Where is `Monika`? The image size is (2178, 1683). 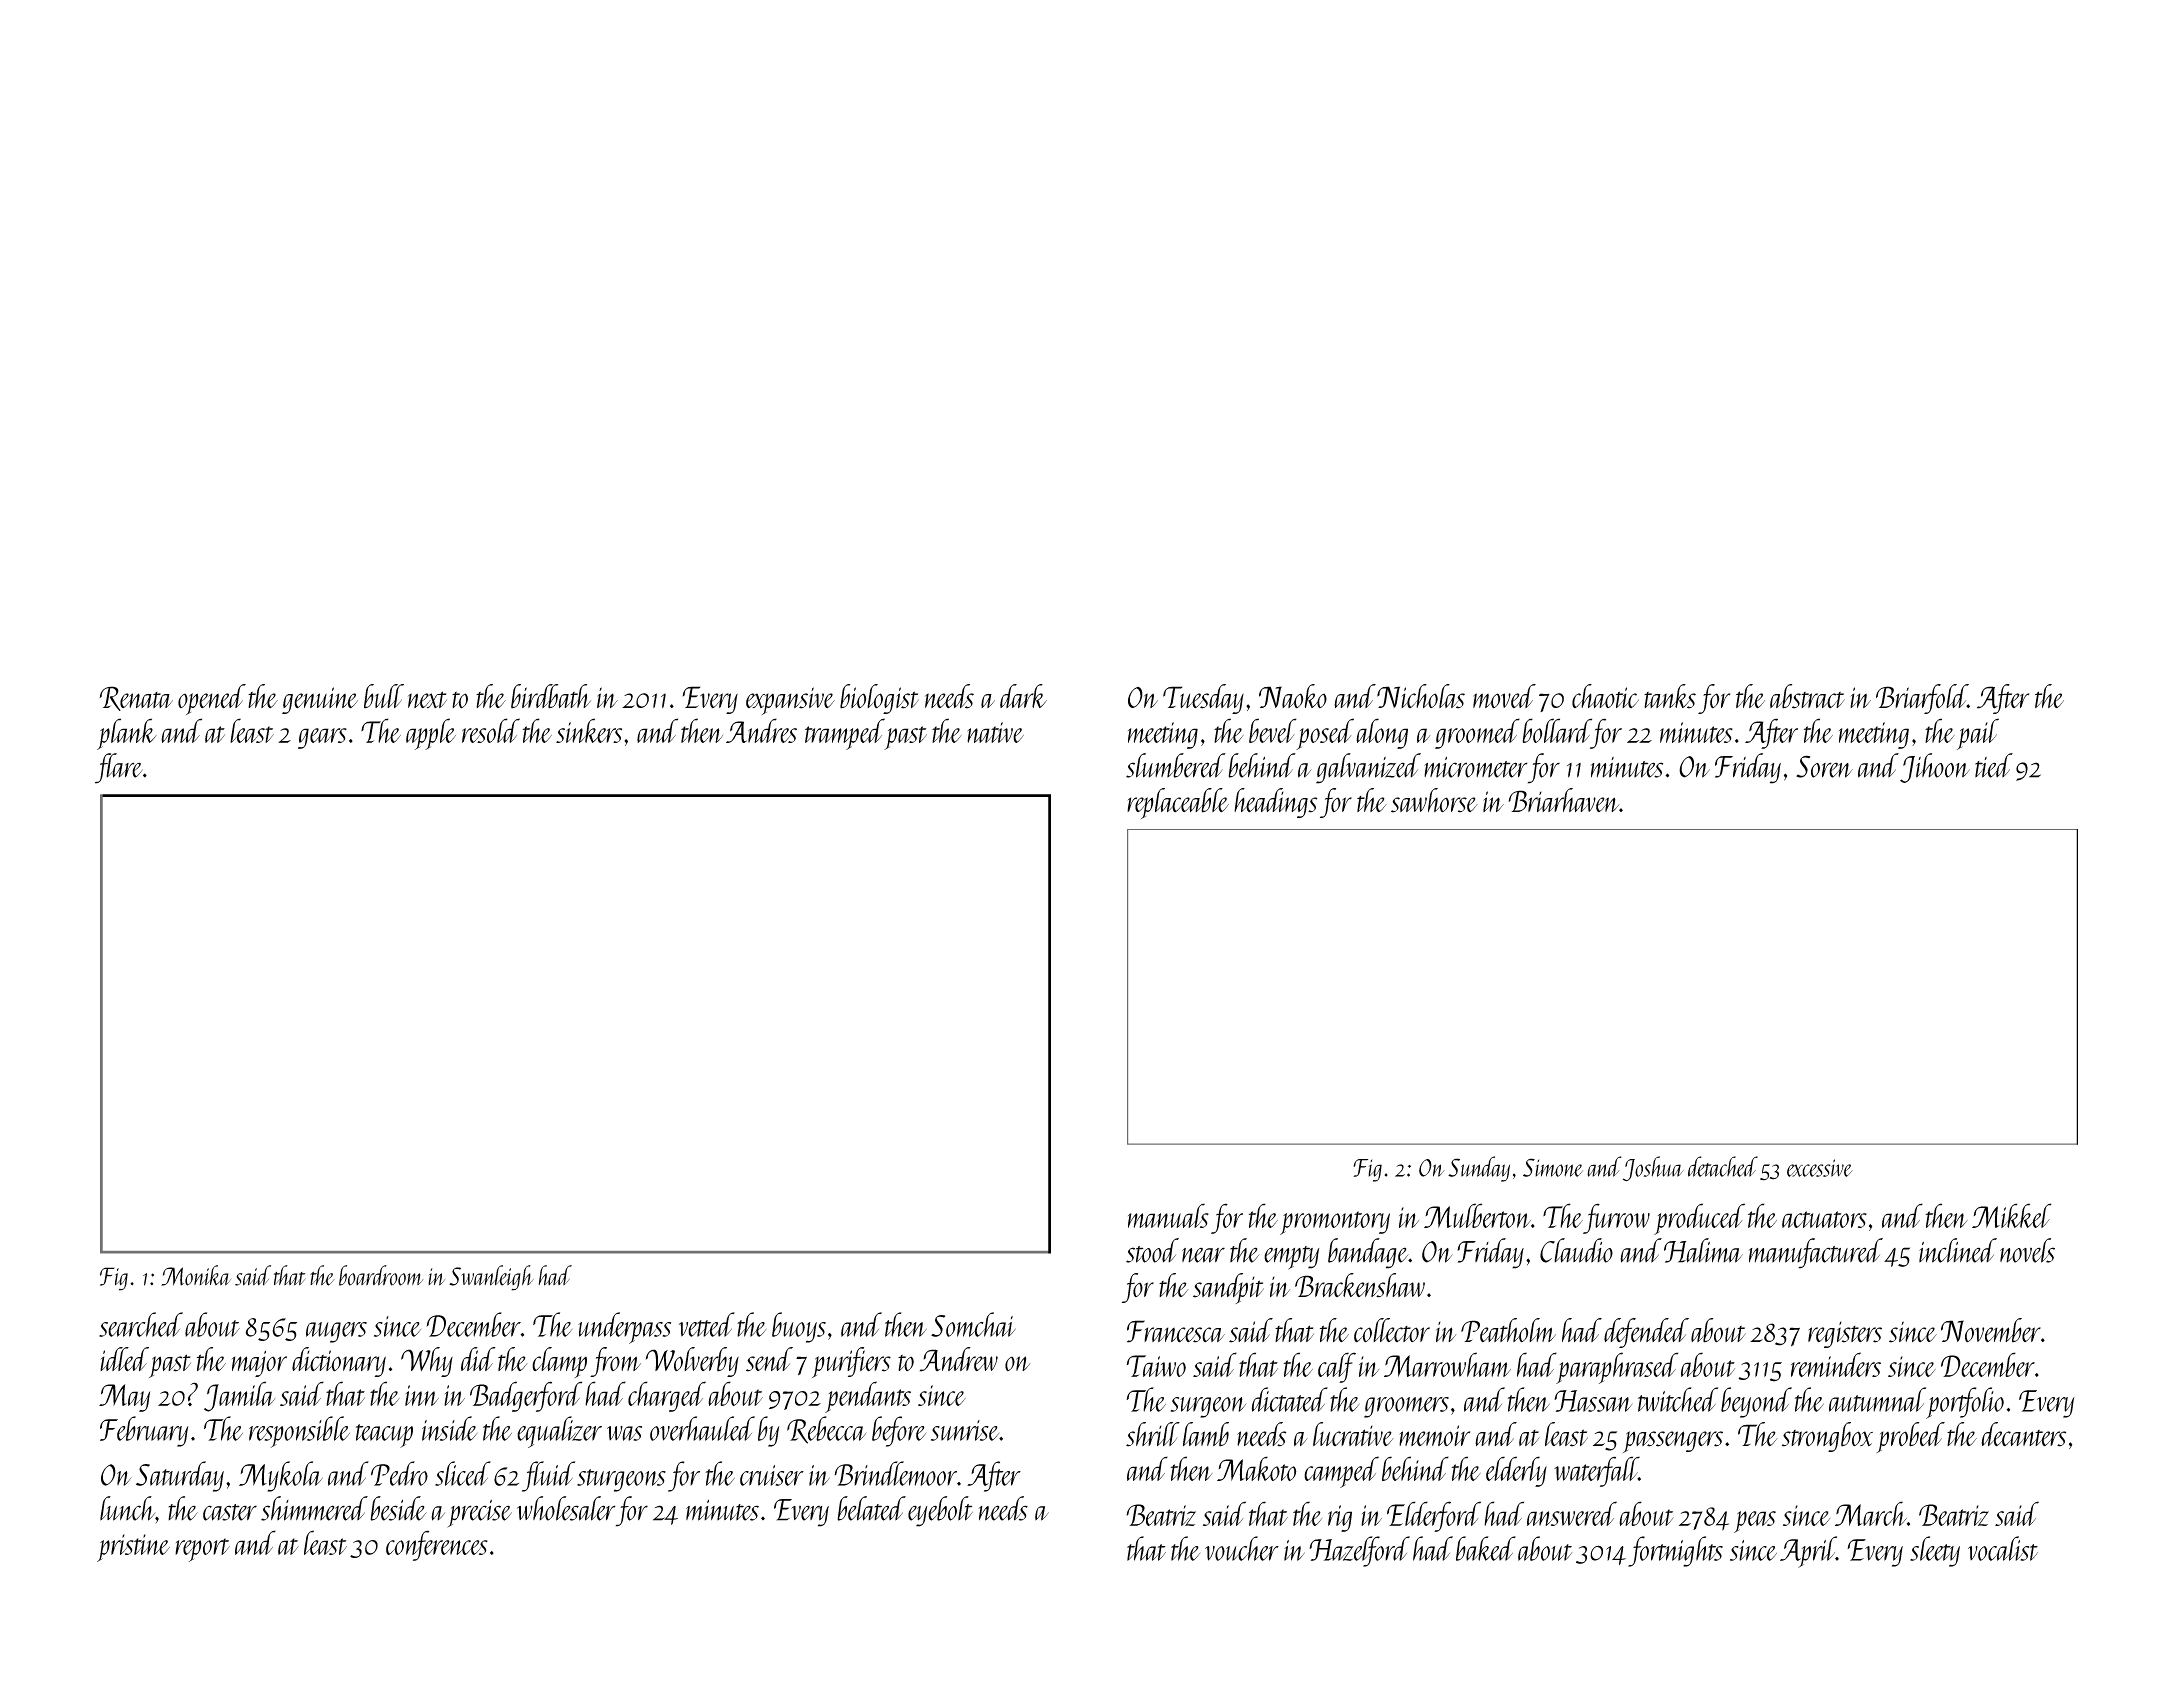 Monika is located at coordinates (196, 1275).
